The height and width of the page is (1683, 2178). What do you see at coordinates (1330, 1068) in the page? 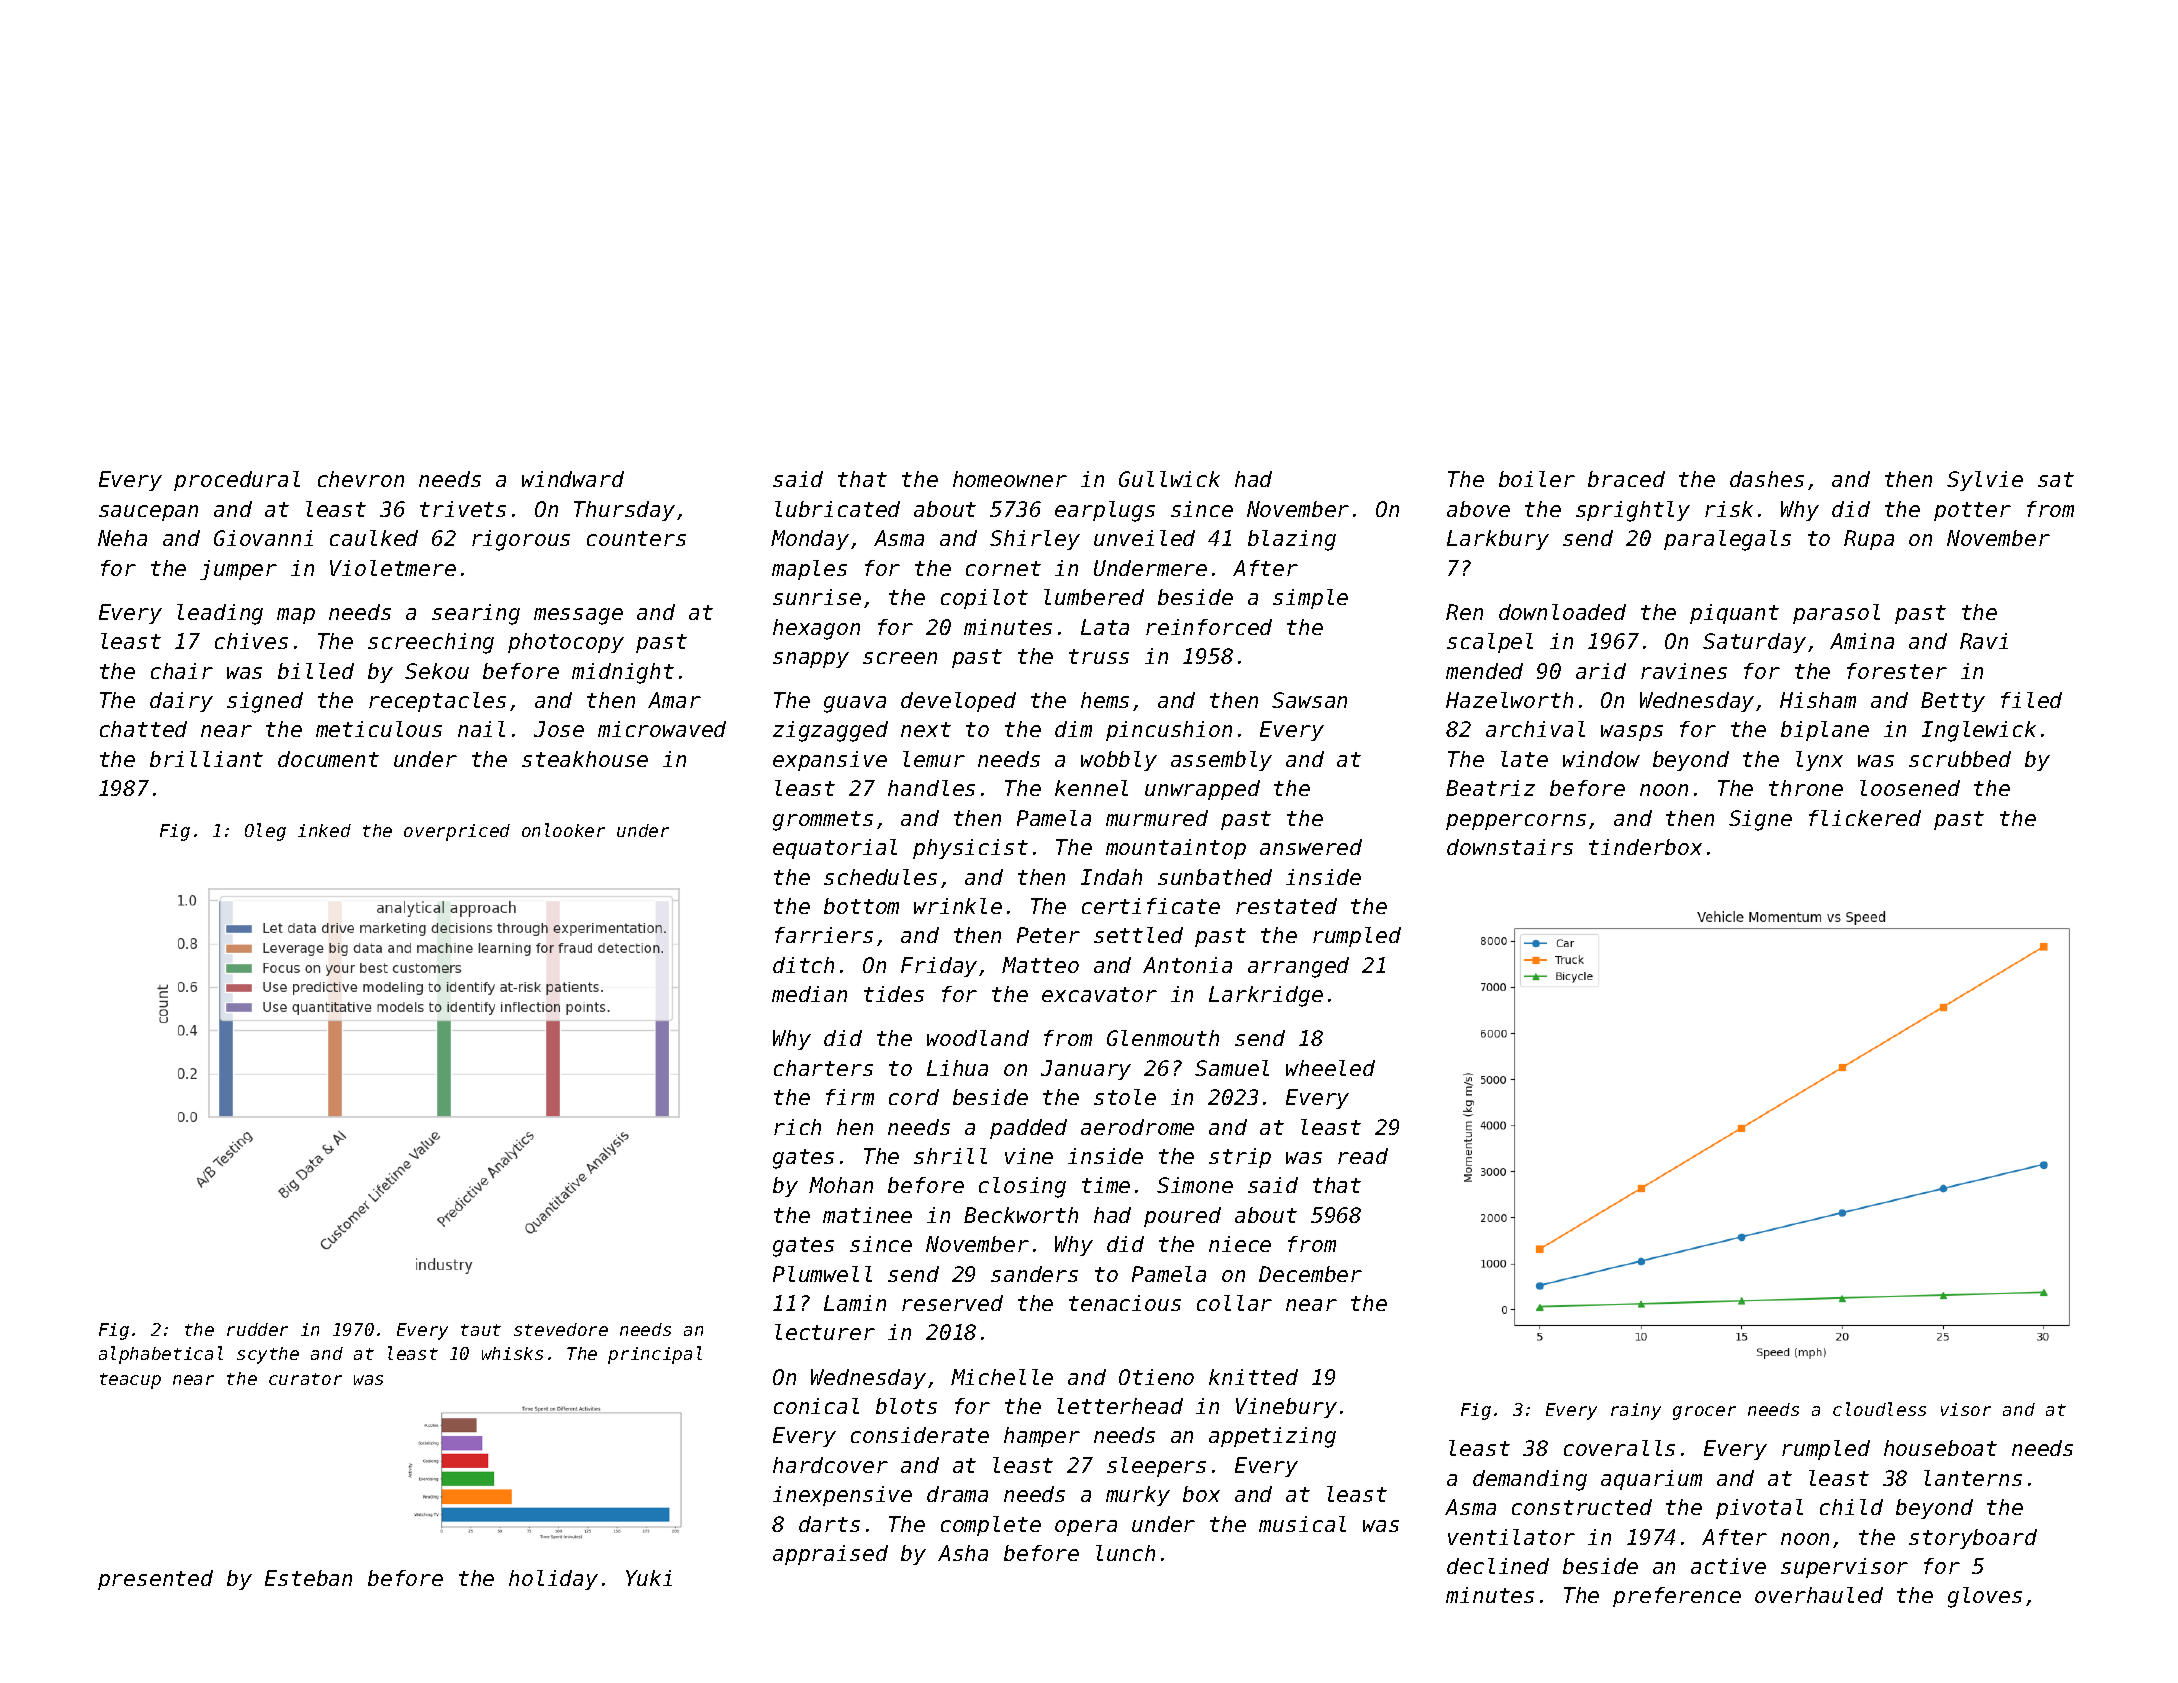
I see `wheeled` at bounding box center [1330, 1068].
